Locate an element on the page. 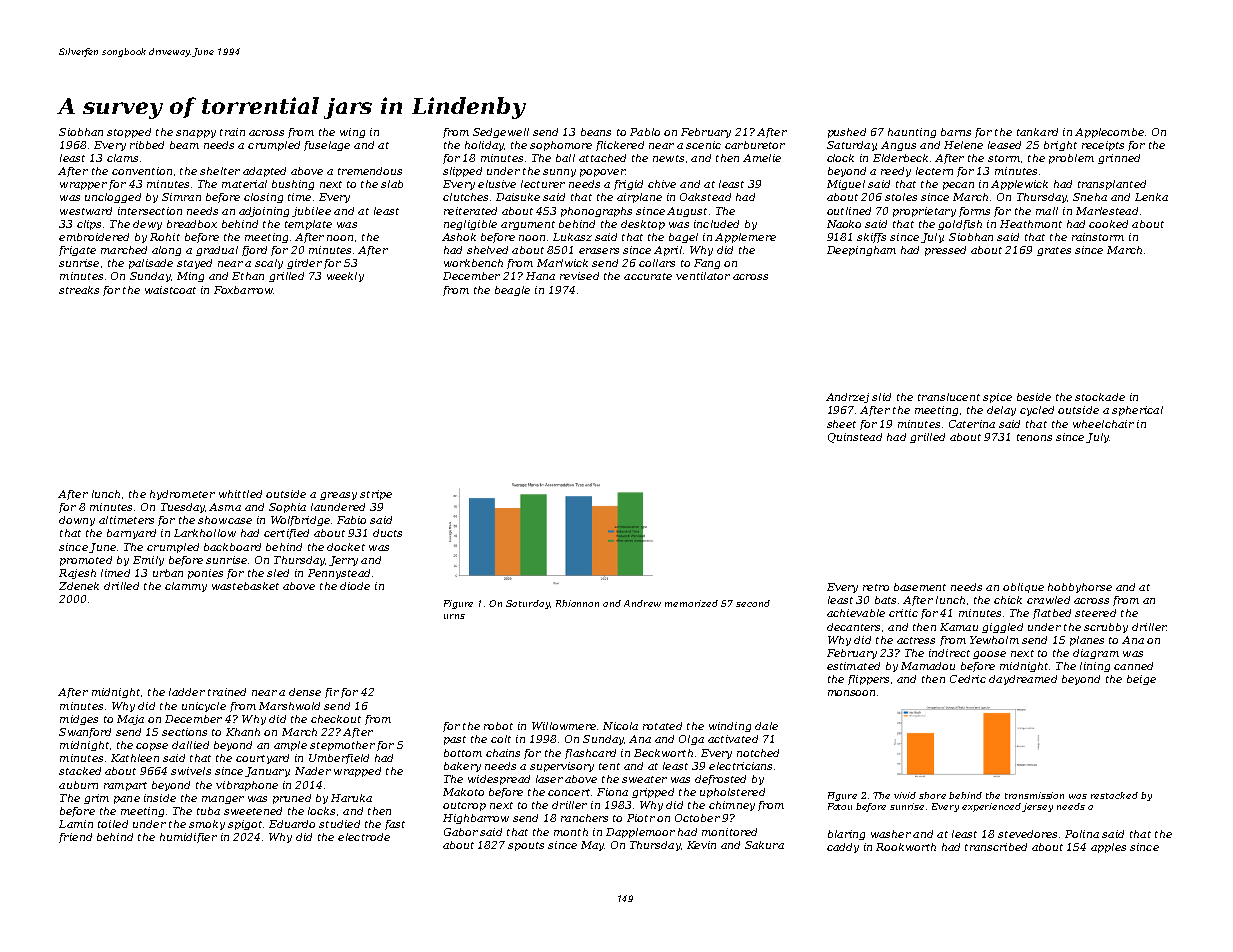  Quinstead is located at coordinates (855, 438).
